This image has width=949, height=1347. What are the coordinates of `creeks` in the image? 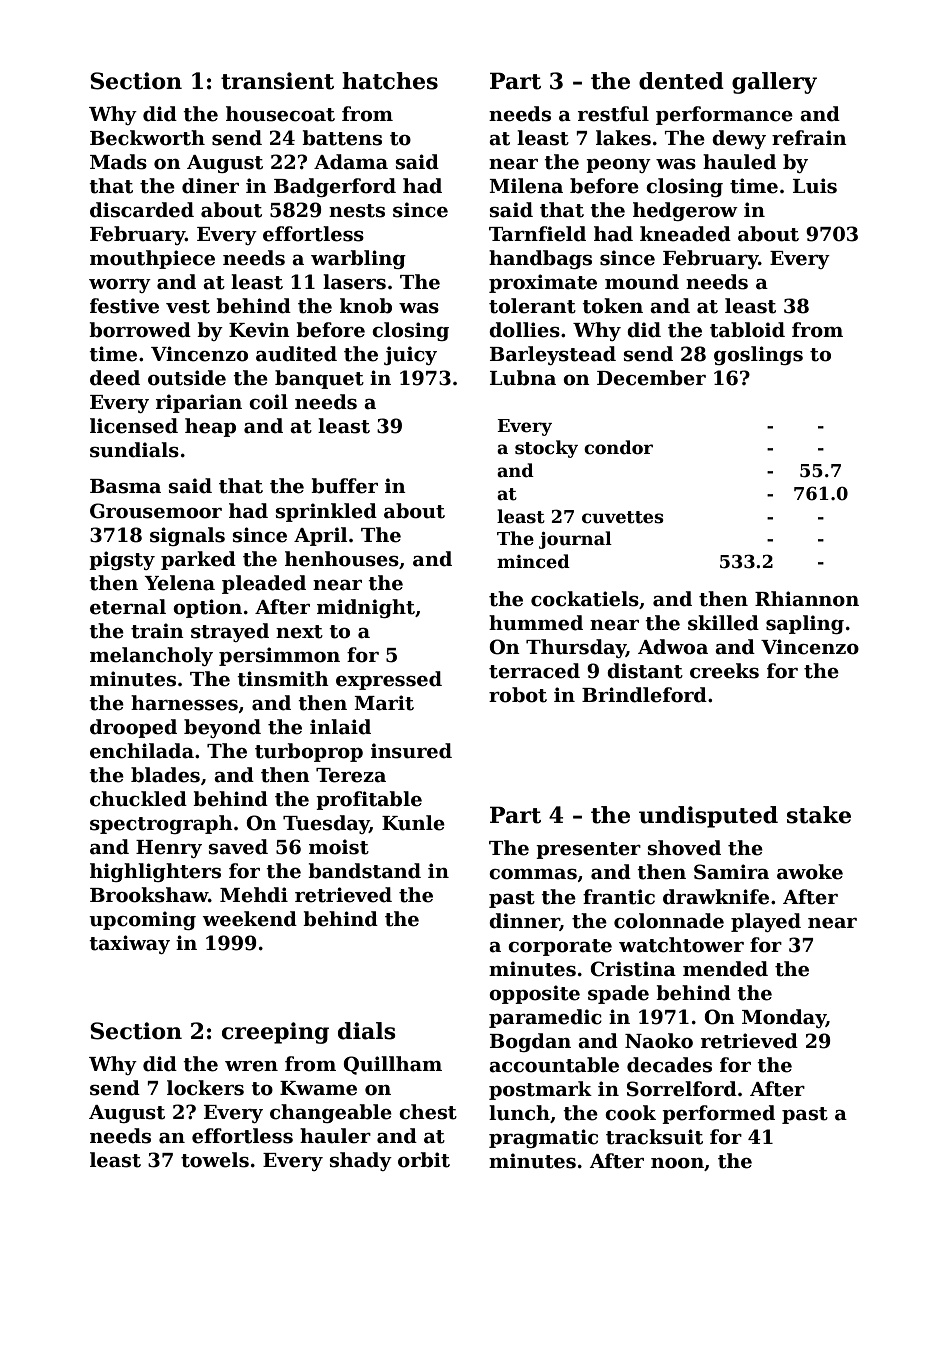 It's located at (724, 671).
